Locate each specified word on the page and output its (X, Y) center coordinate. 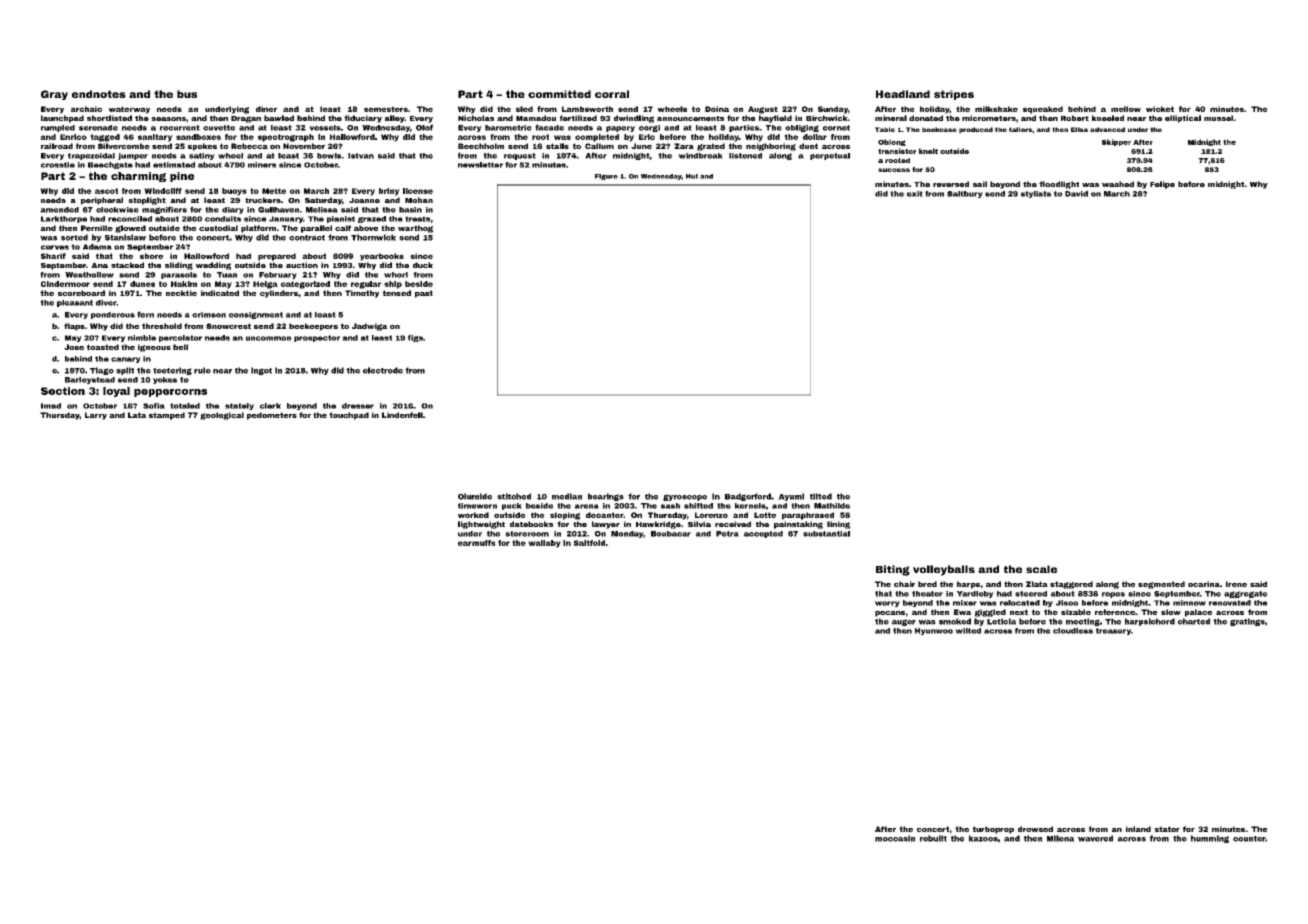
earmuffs (477, 543)
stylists (1036, 194)
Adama (97, 247)
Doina (717, 109)
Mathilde (832, 506)
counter (1249, 839)
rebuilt (933, 838)
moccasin (895, 838)
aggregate (1245, 594)
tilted (821, 496)
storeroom (527, 534)
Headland (903, 94)
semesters (386, 109)
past (424, 294)
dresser (358, 406)
